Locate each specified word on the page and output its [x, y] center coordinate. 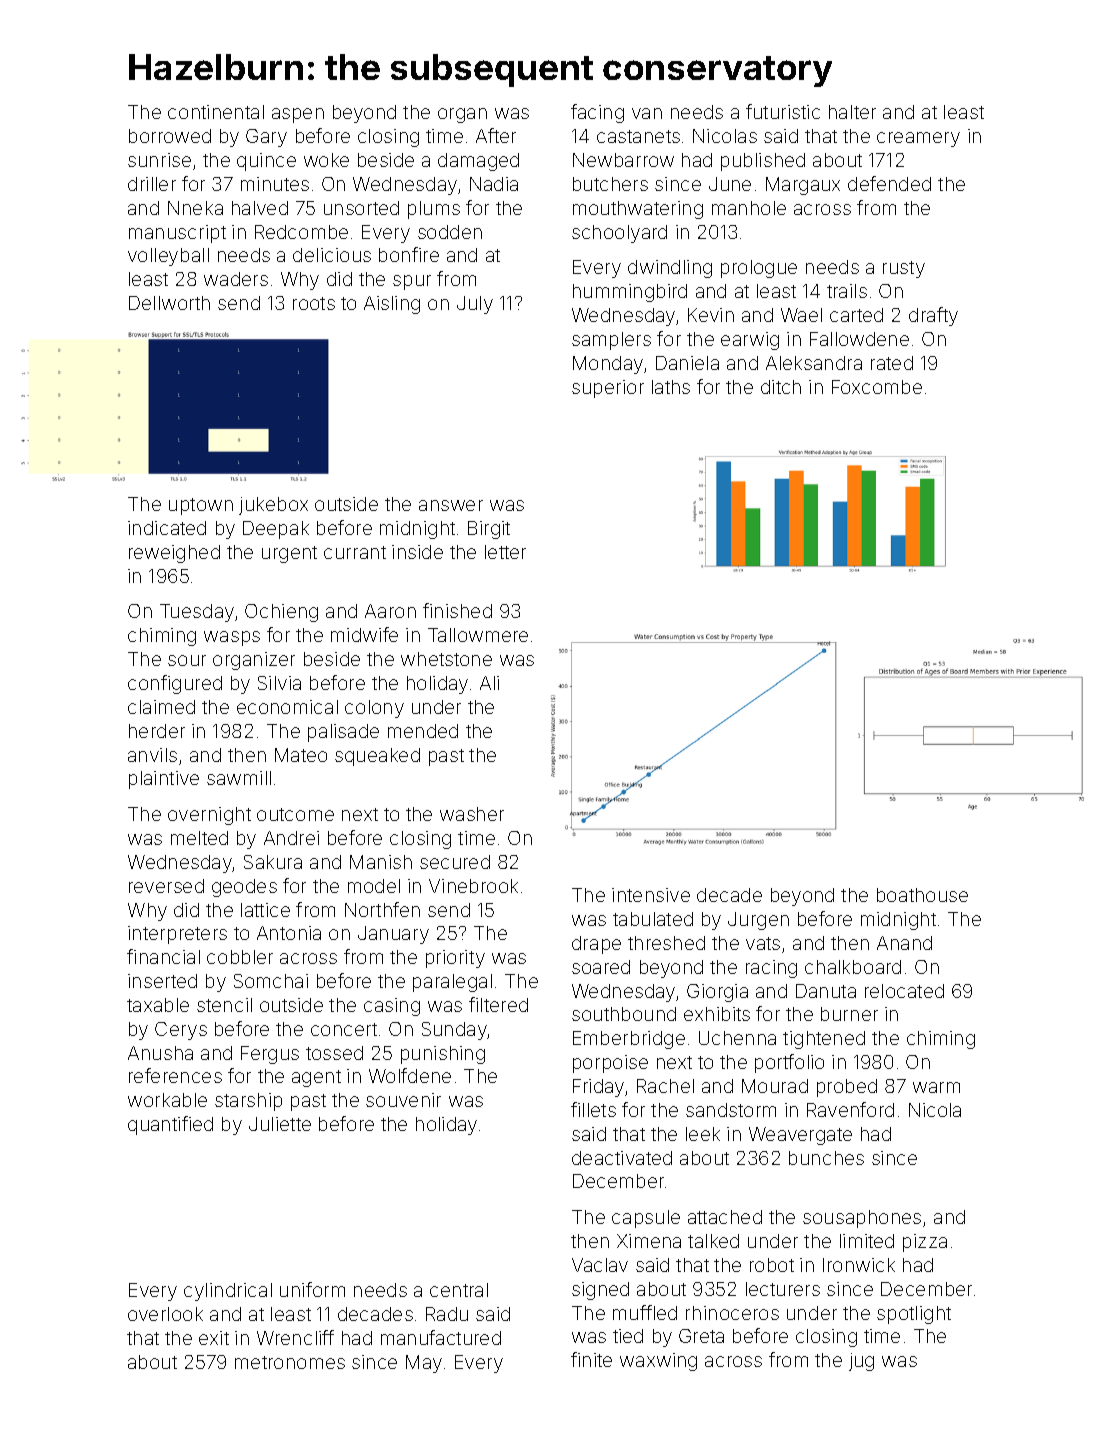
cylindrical [228, 1292]
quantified [170, 1125]
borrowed [170, 136]
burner [849, 1014]
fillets [593, 1109]
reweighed [174, 554]
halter [852, 112]
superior [608, 389]
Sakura [273, 862]
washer [472, 814]
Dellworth [169, 303]
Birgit [489, 530]
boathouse [922, 895]
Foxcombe [877, 387]
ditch [781, 387]
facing [597, 113]
